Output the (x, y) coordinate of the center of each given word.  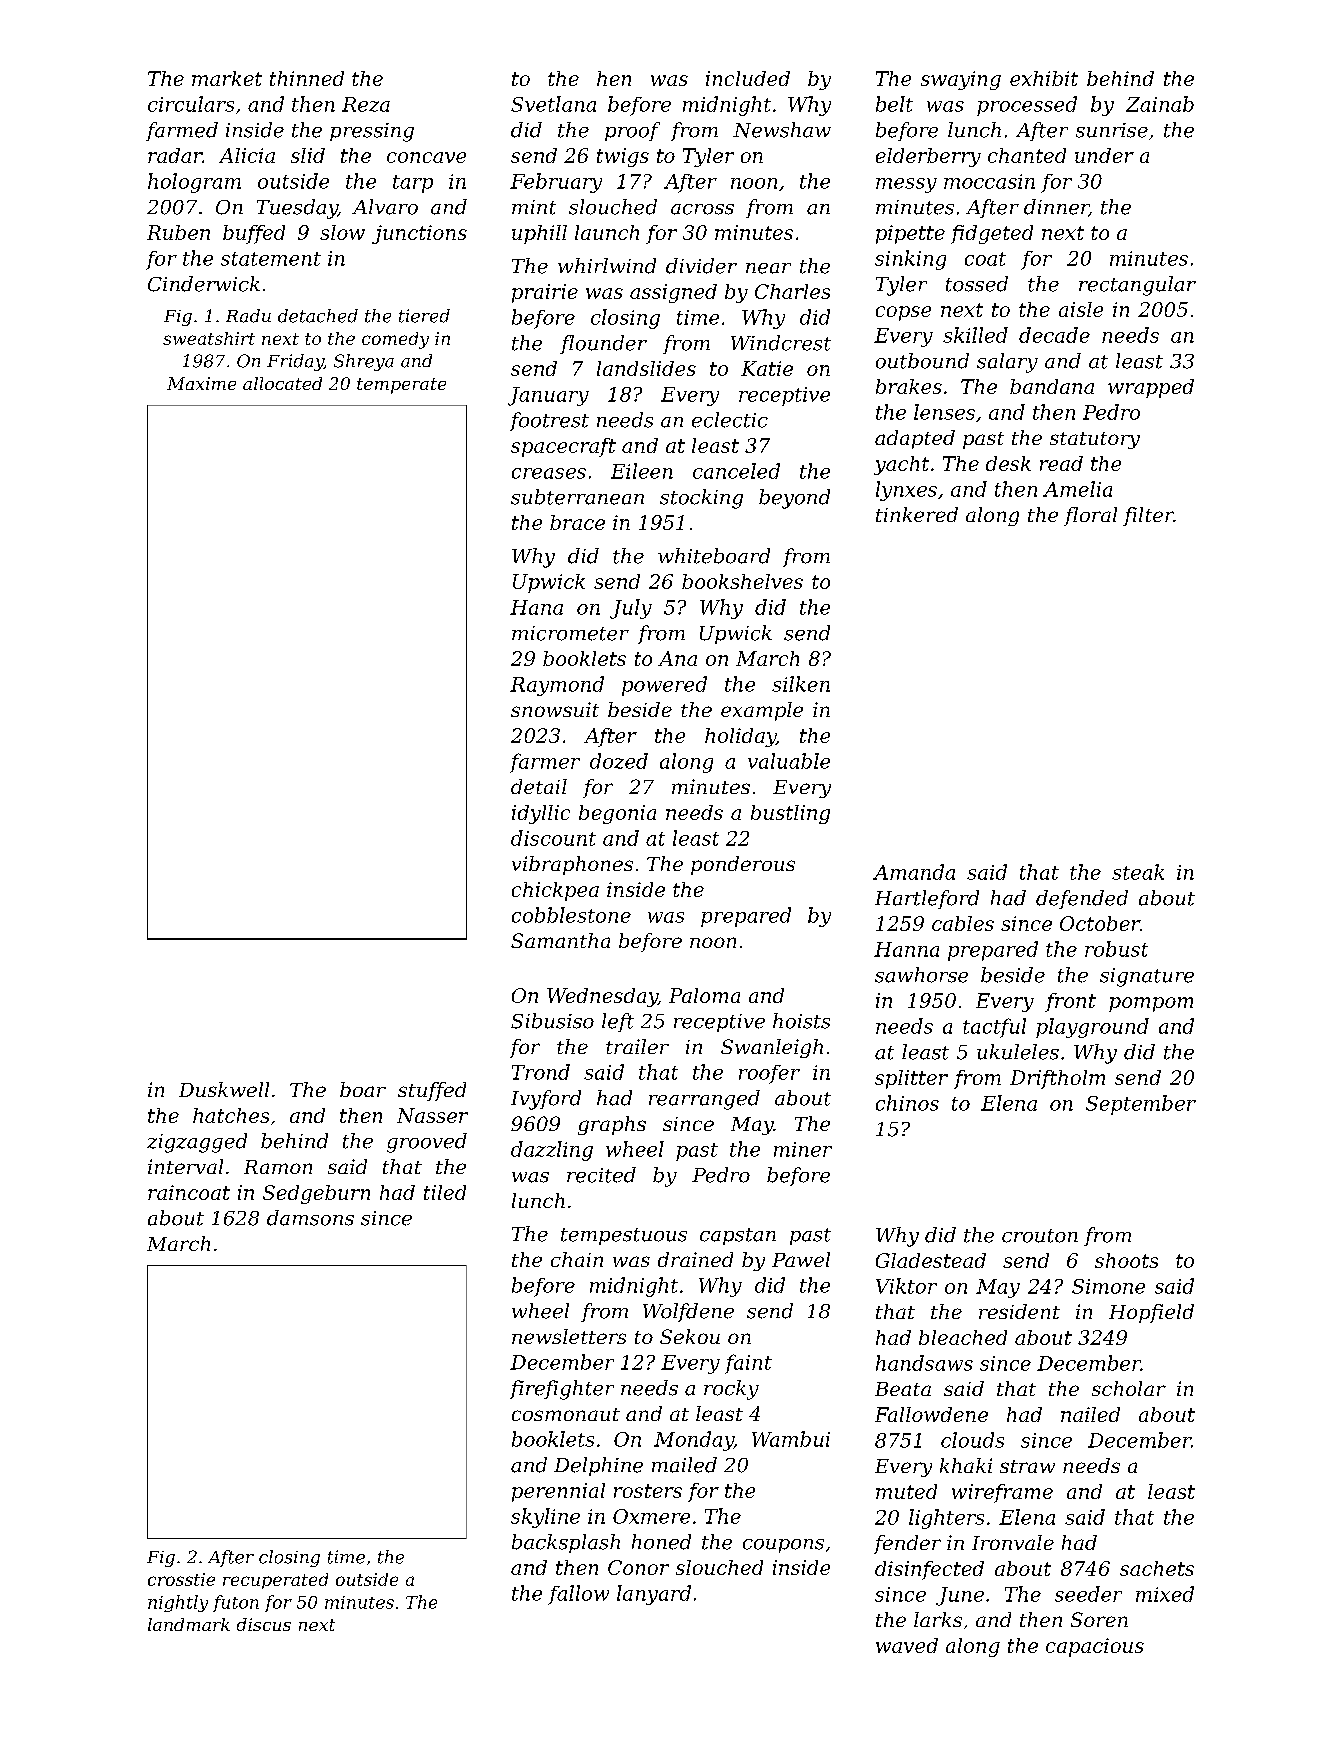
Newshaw (782, 130)
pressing (372, 132)
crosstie (181, 1579)
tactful (994, 1028)
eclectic (730, 420)
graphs (612, 1125)
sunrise (1112, 130)
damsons (310, 1218)
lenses (944, 412)
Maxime (201, 383)
